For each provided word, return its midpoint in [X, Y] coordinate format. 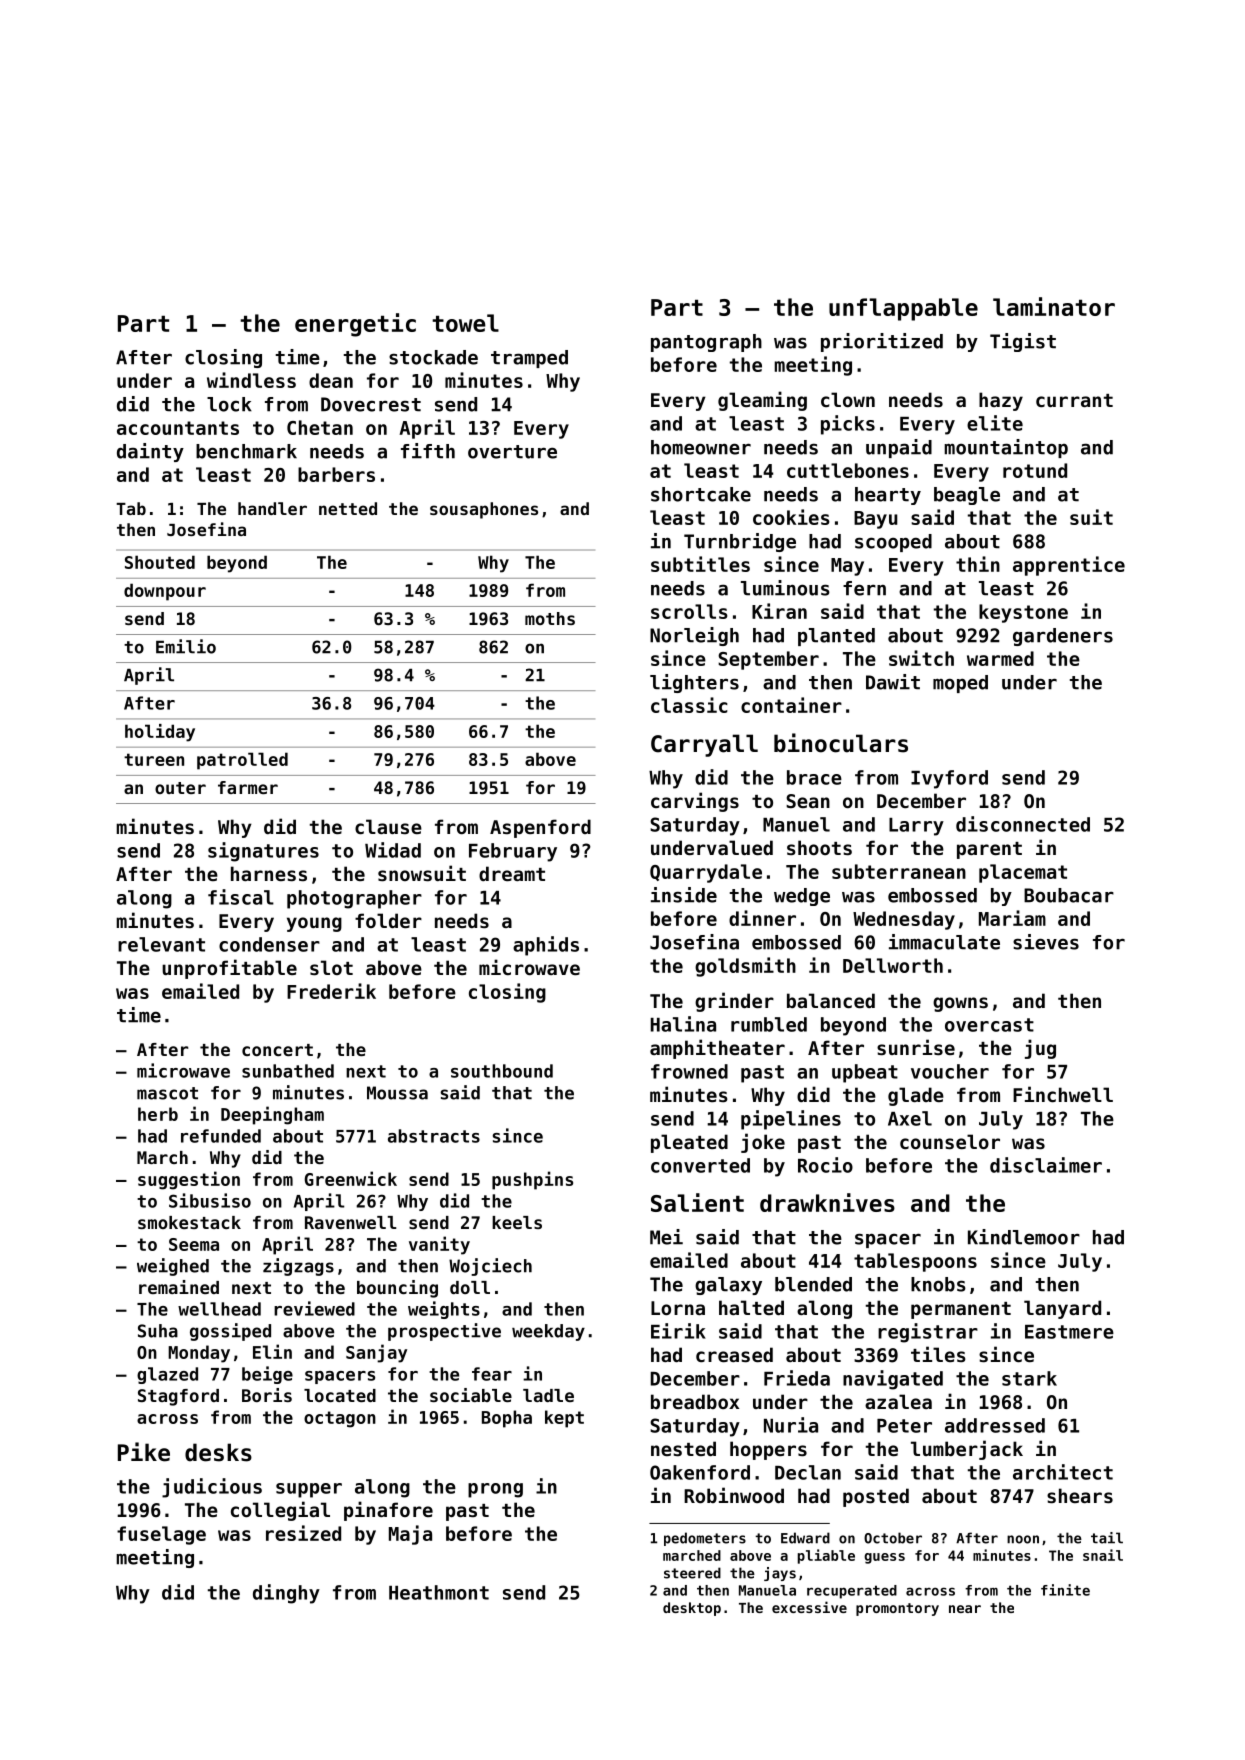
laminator [1054, 306]
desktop [692, 1609]
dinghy [286, 1594]
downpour [165, 592]
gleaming [762, 401]
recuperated [852, 1592]
